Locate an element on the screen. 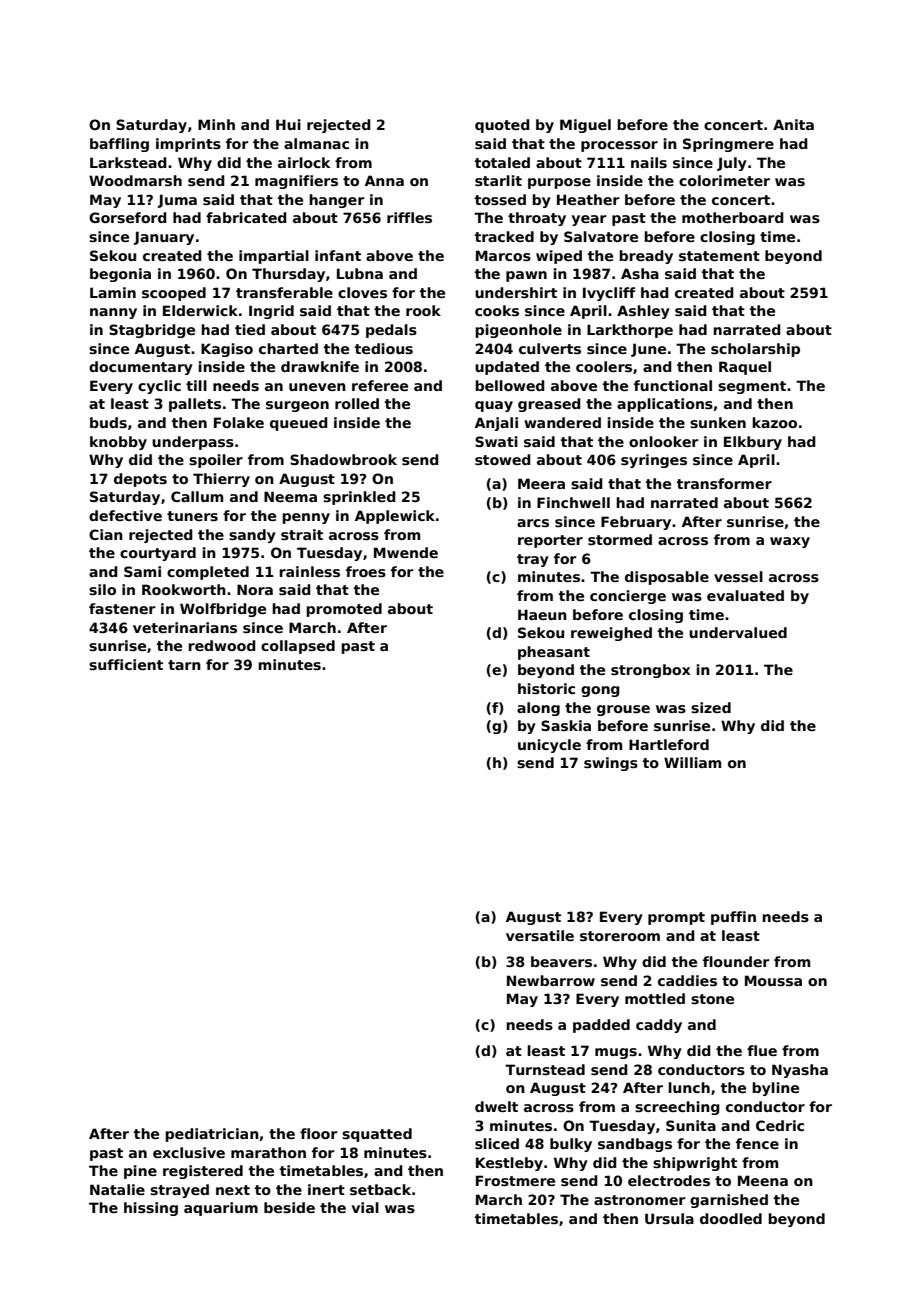 The height and width of the screenshot is (1308, 924). unicycle is located at coordinates (549, 746).
